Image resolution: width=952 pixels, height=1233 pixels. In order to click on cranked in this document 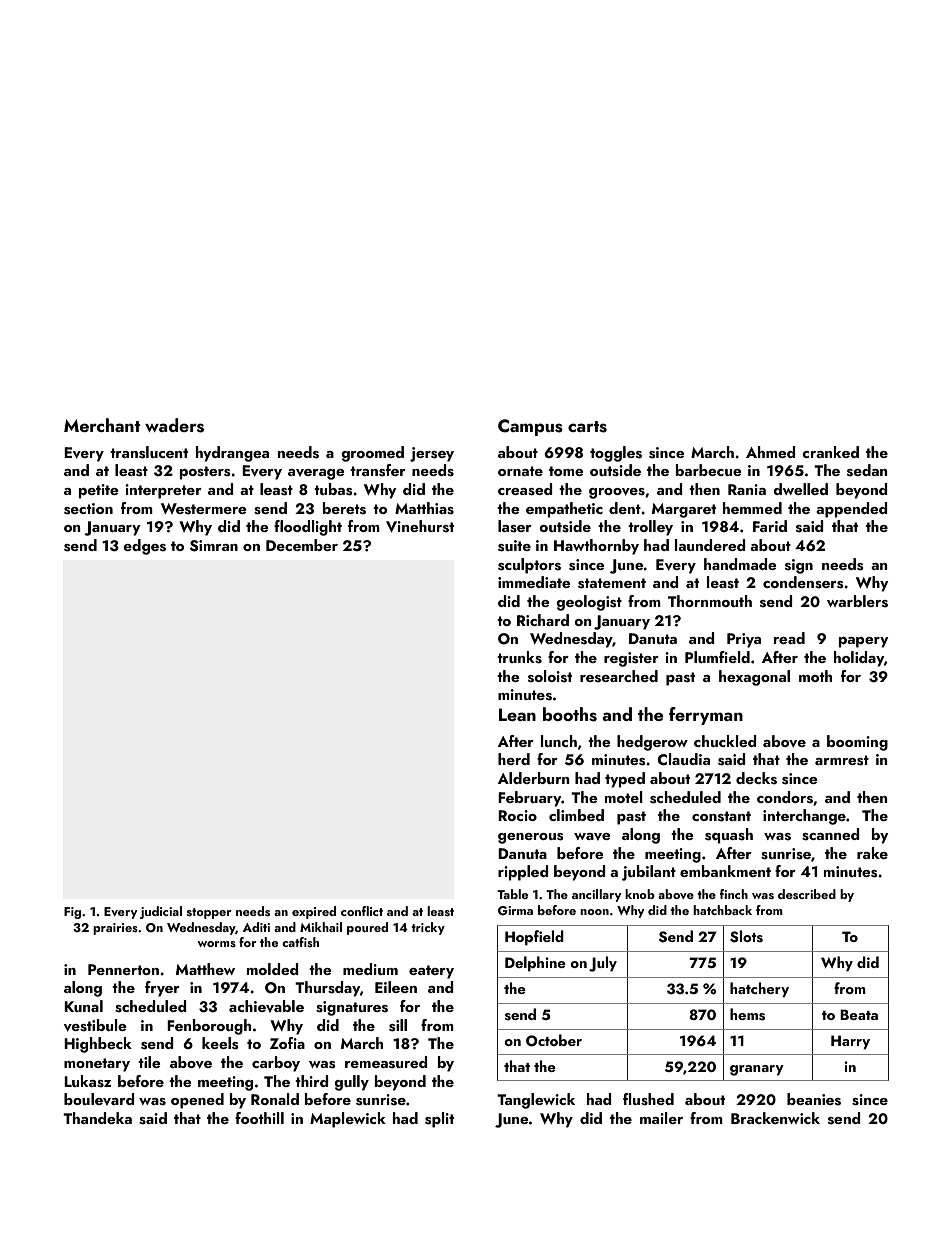, I will do `click(830, 452)`.
